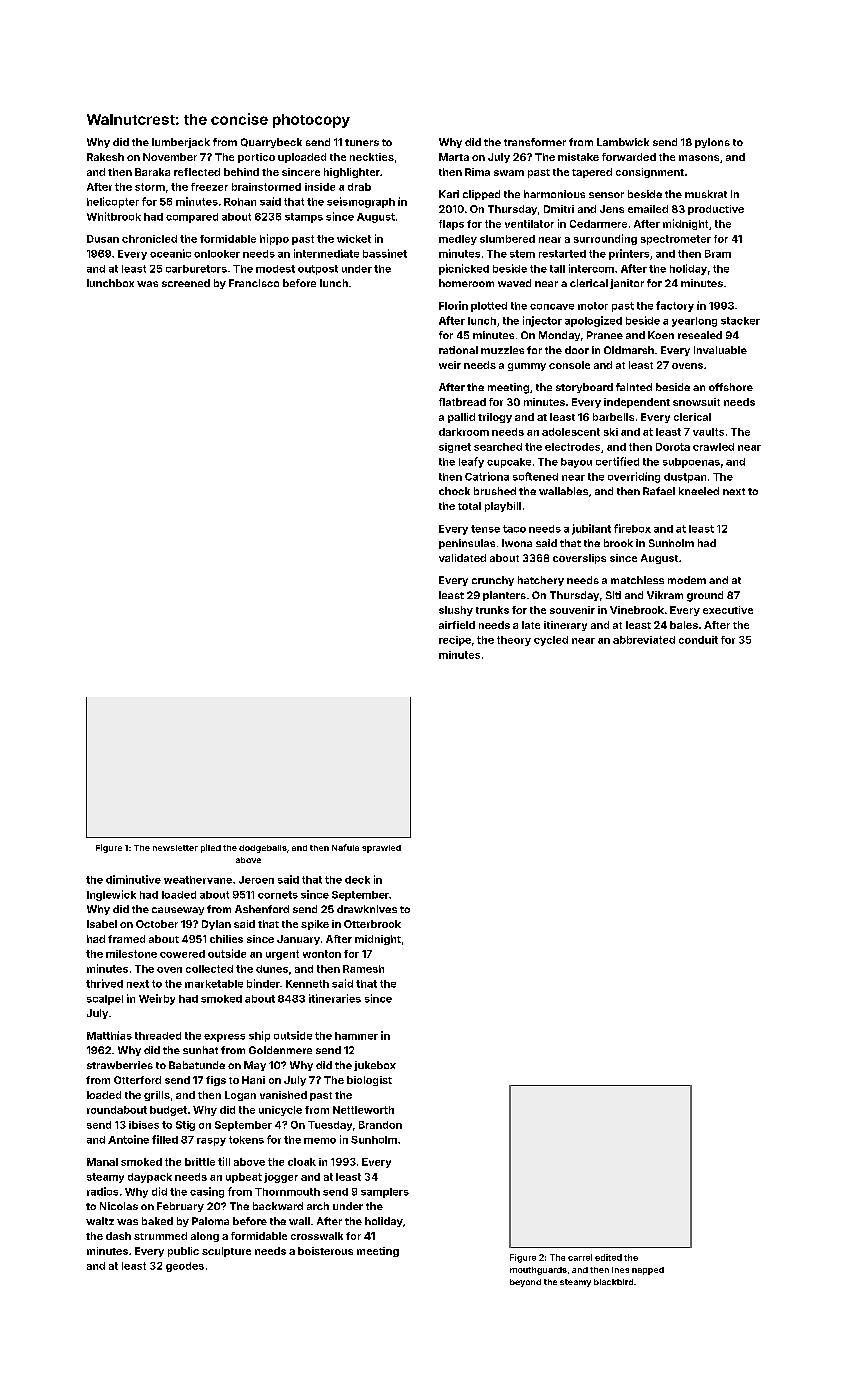  What do you see at coordinates (325, 1251) in the screenshot?
I see `boisterous` at bounding box center [325, 1251].
